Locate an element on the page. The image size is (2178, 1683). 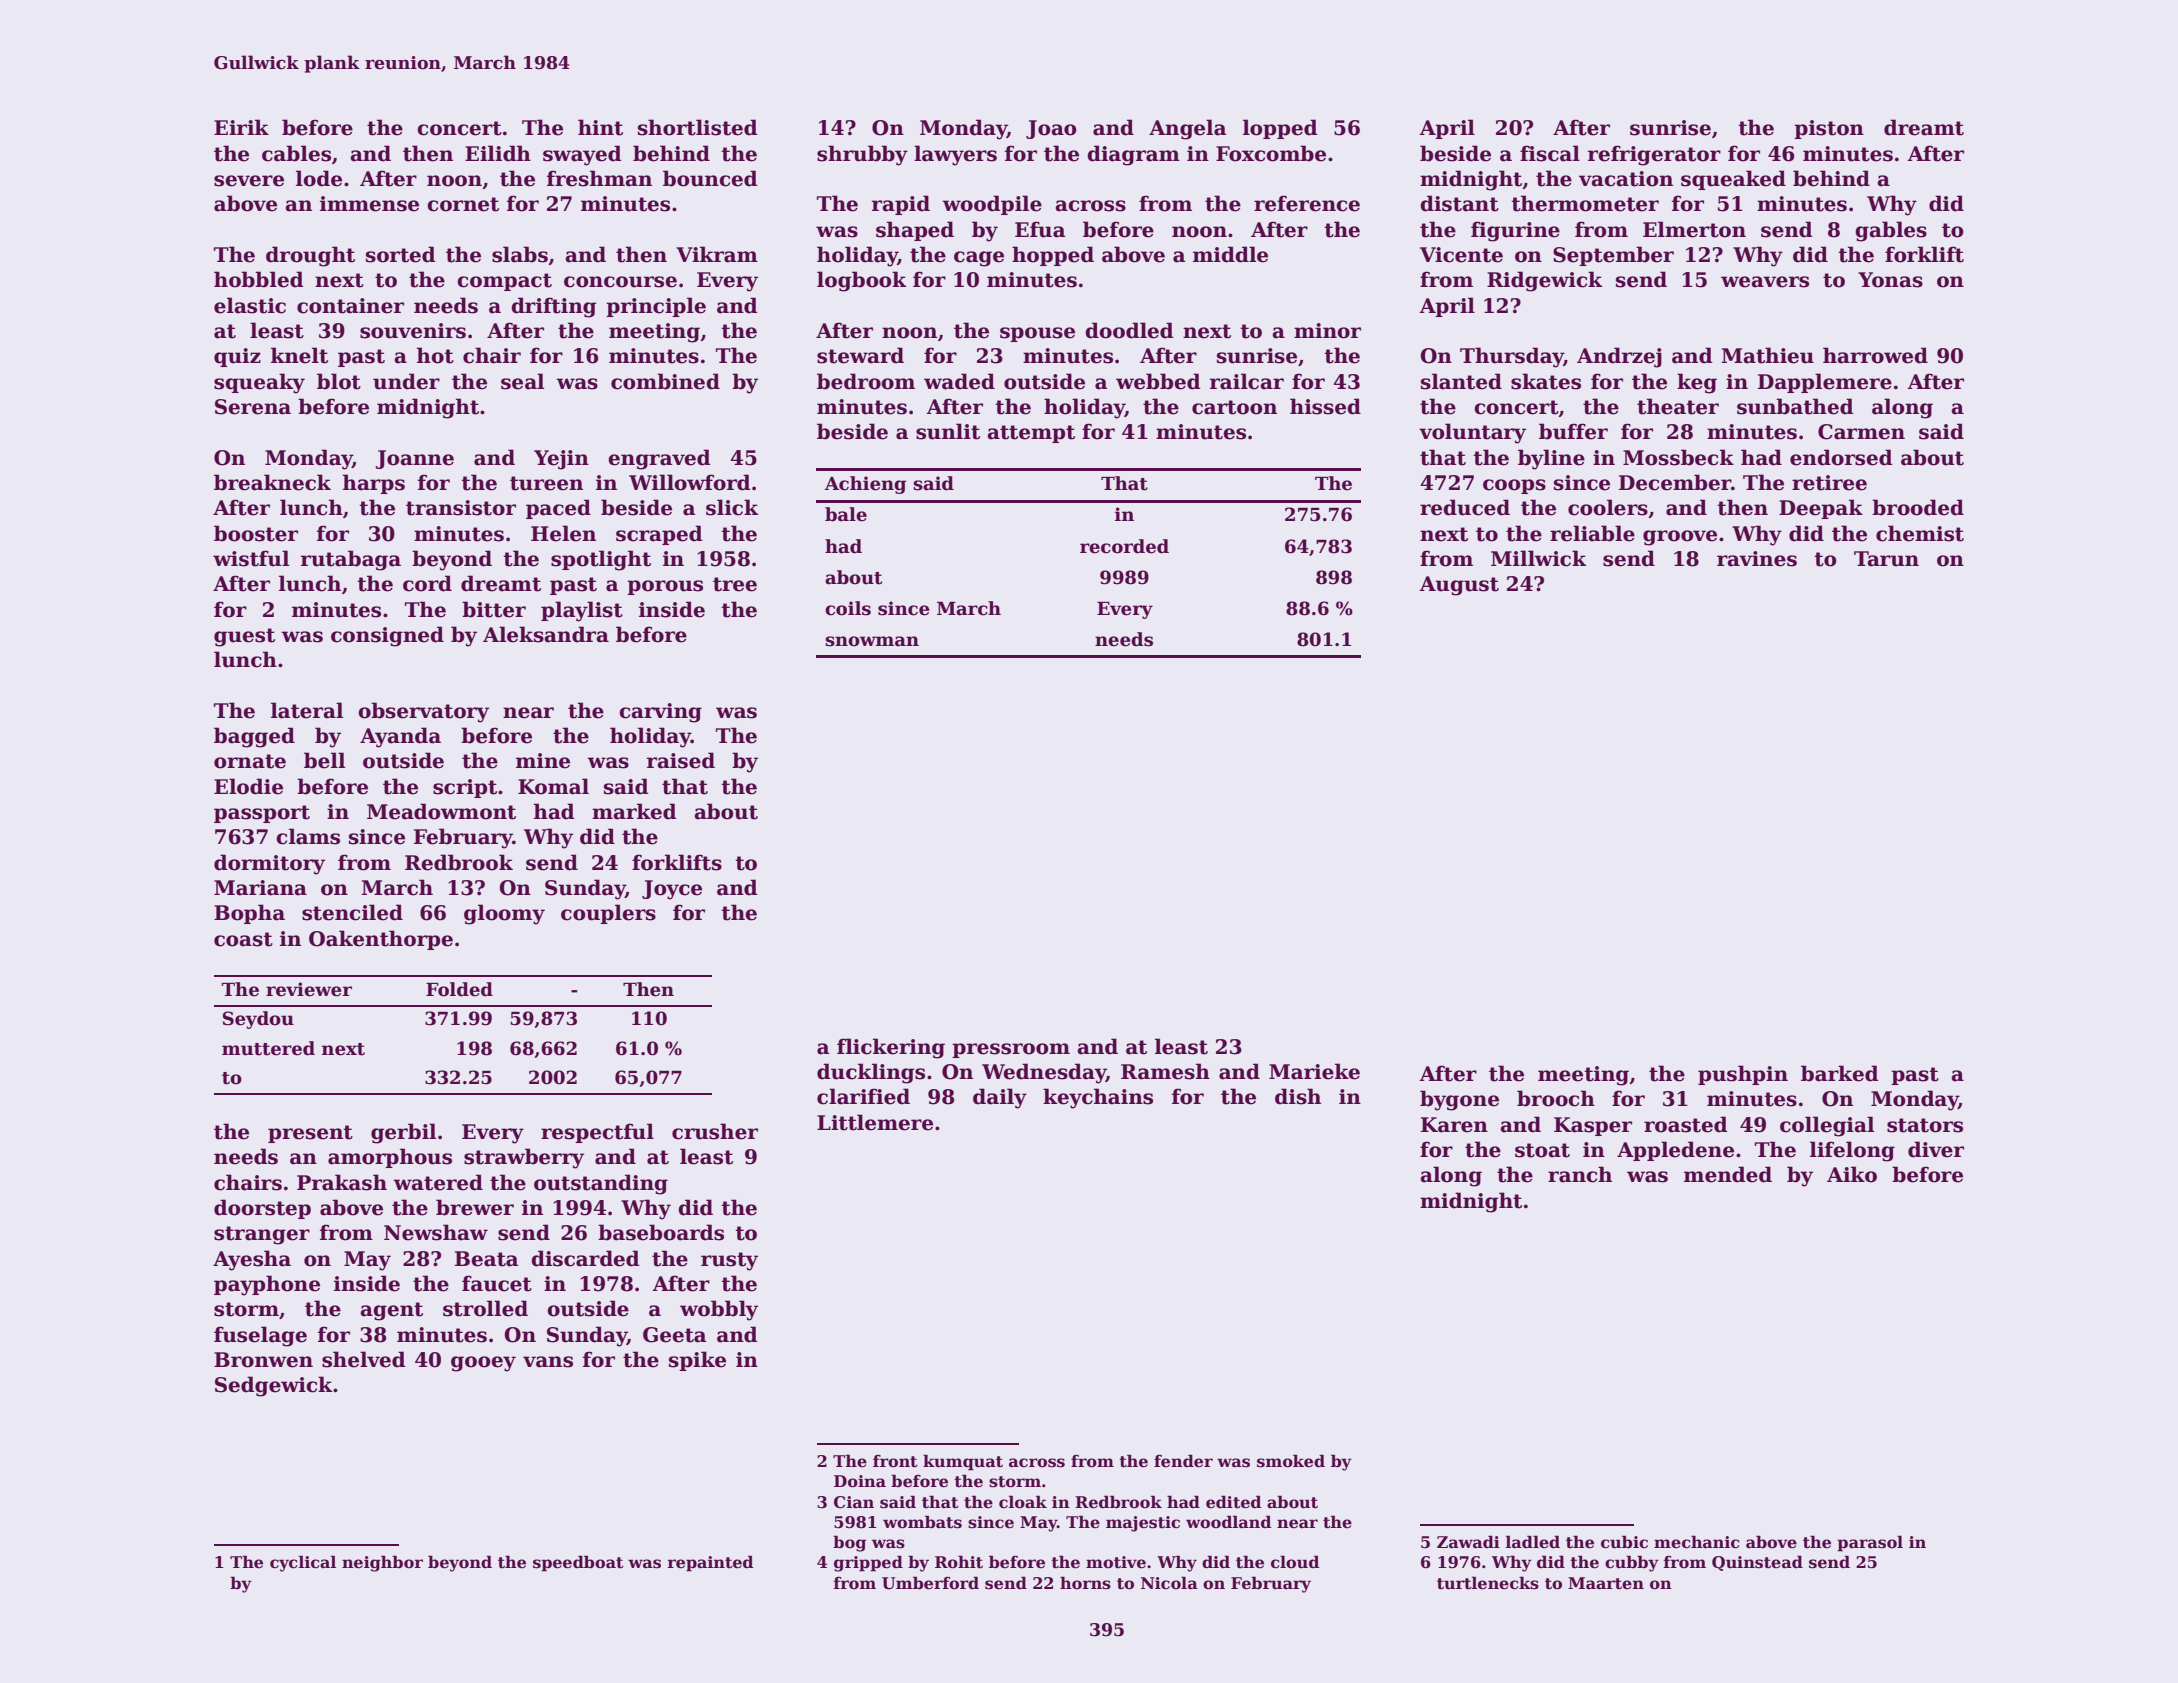
Joyce is located at coordinates (672, 890).
